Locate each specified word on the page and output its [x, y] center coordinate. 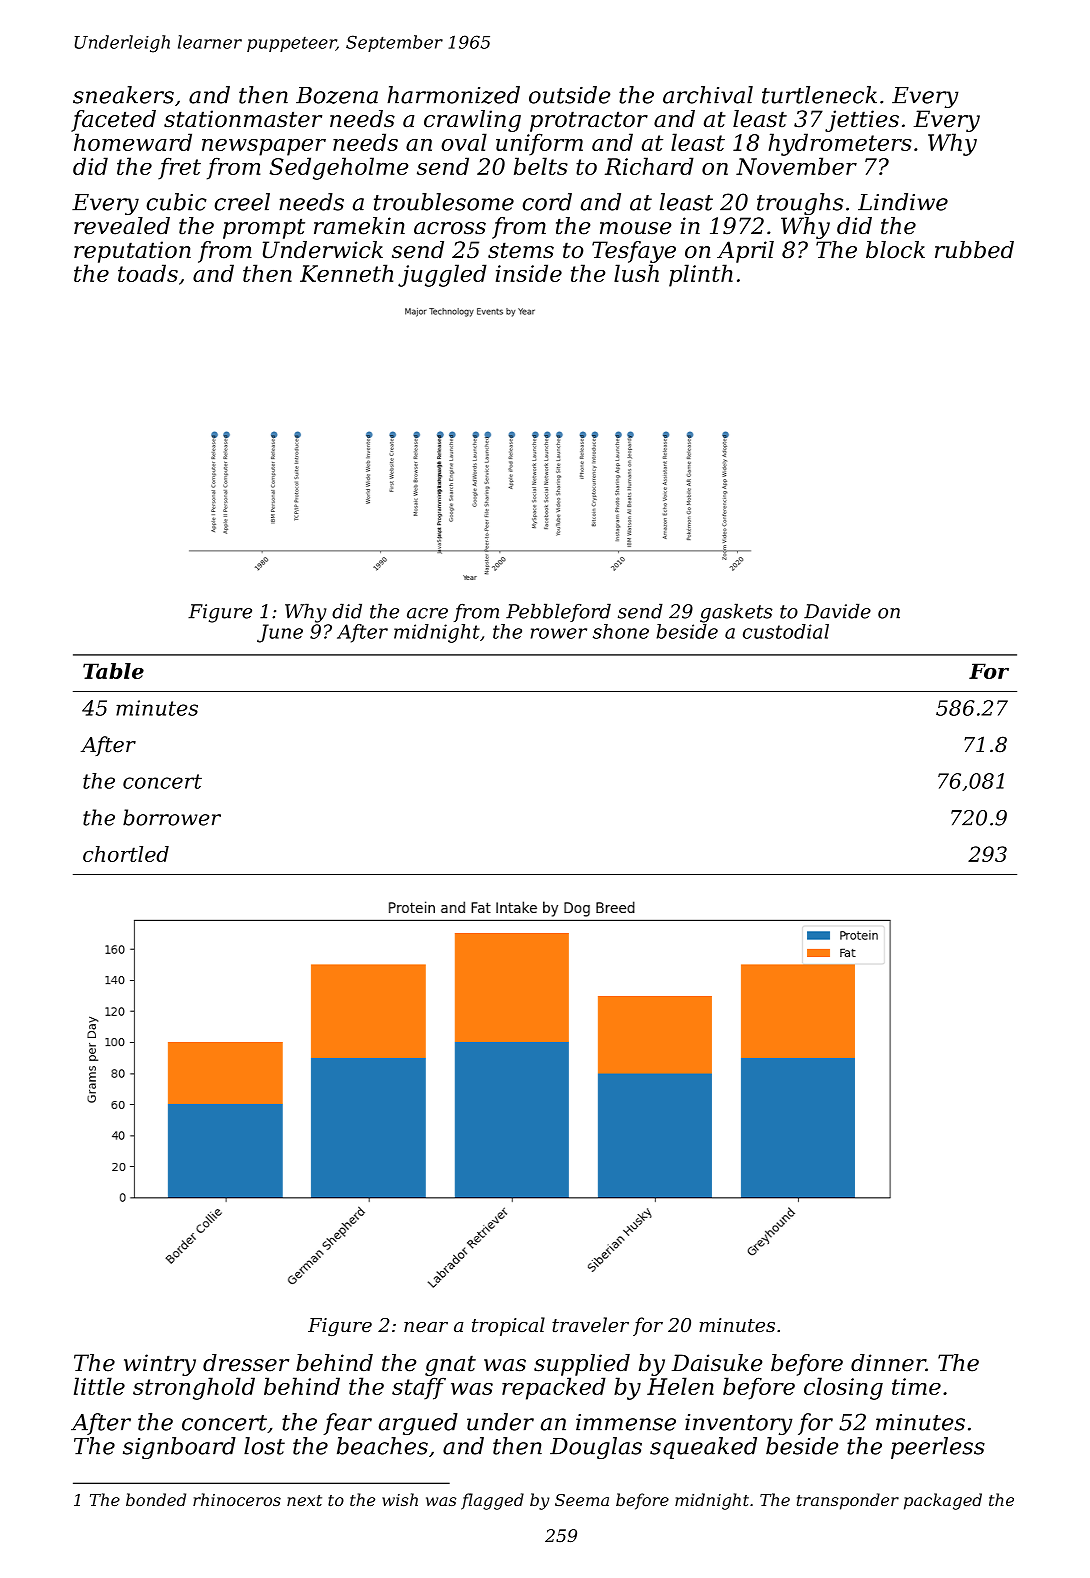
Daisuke [717, 1363]
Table [113, 671]
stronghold [194, 1388]
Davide [837, 611]
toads [148, 273]
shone [621, 631]
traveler [590, 1324]
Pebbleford [558, 612]
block [895, 250]
